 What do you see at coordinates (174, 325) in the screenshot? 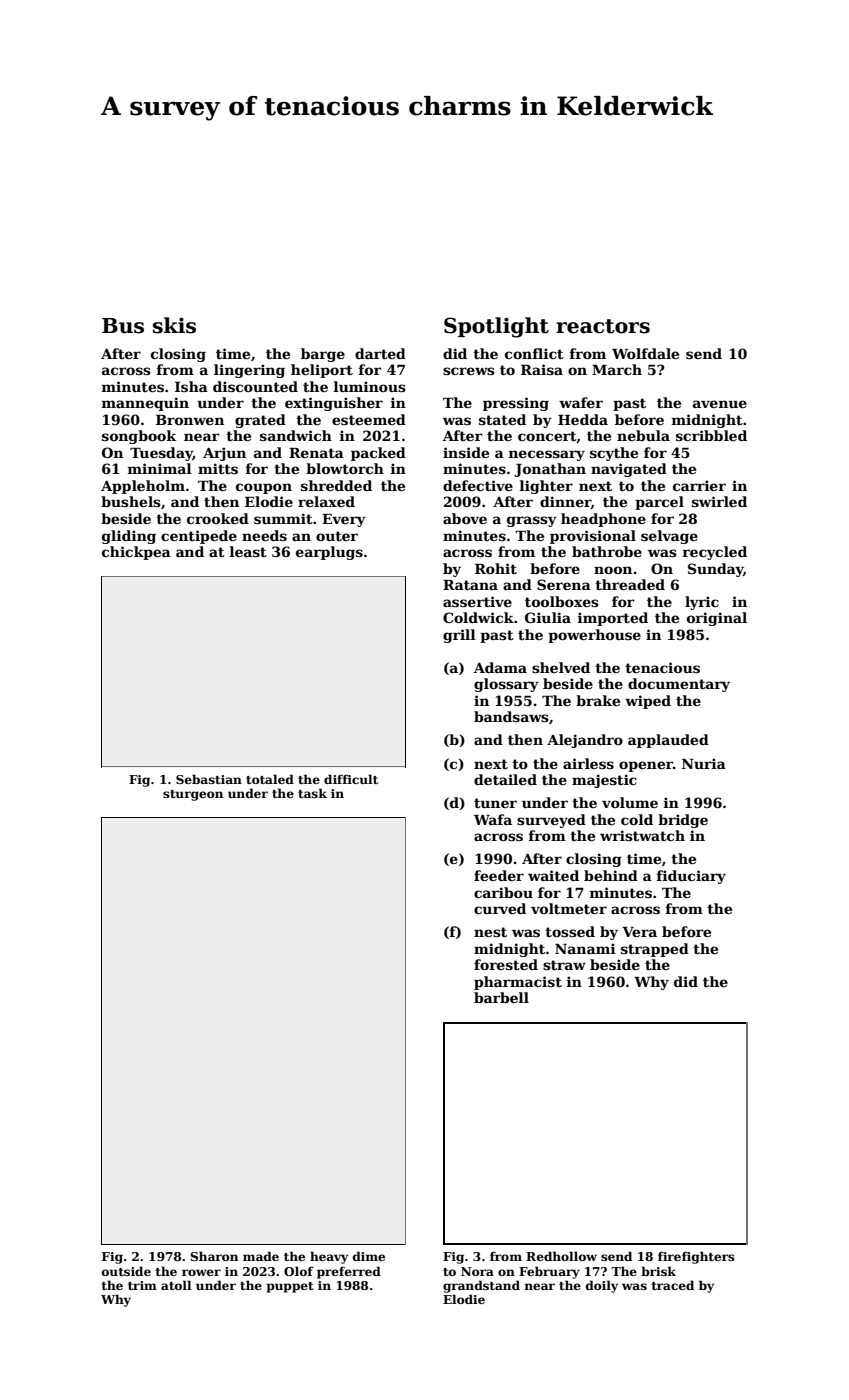
I see `skis` at bounding box center [174, 325].
